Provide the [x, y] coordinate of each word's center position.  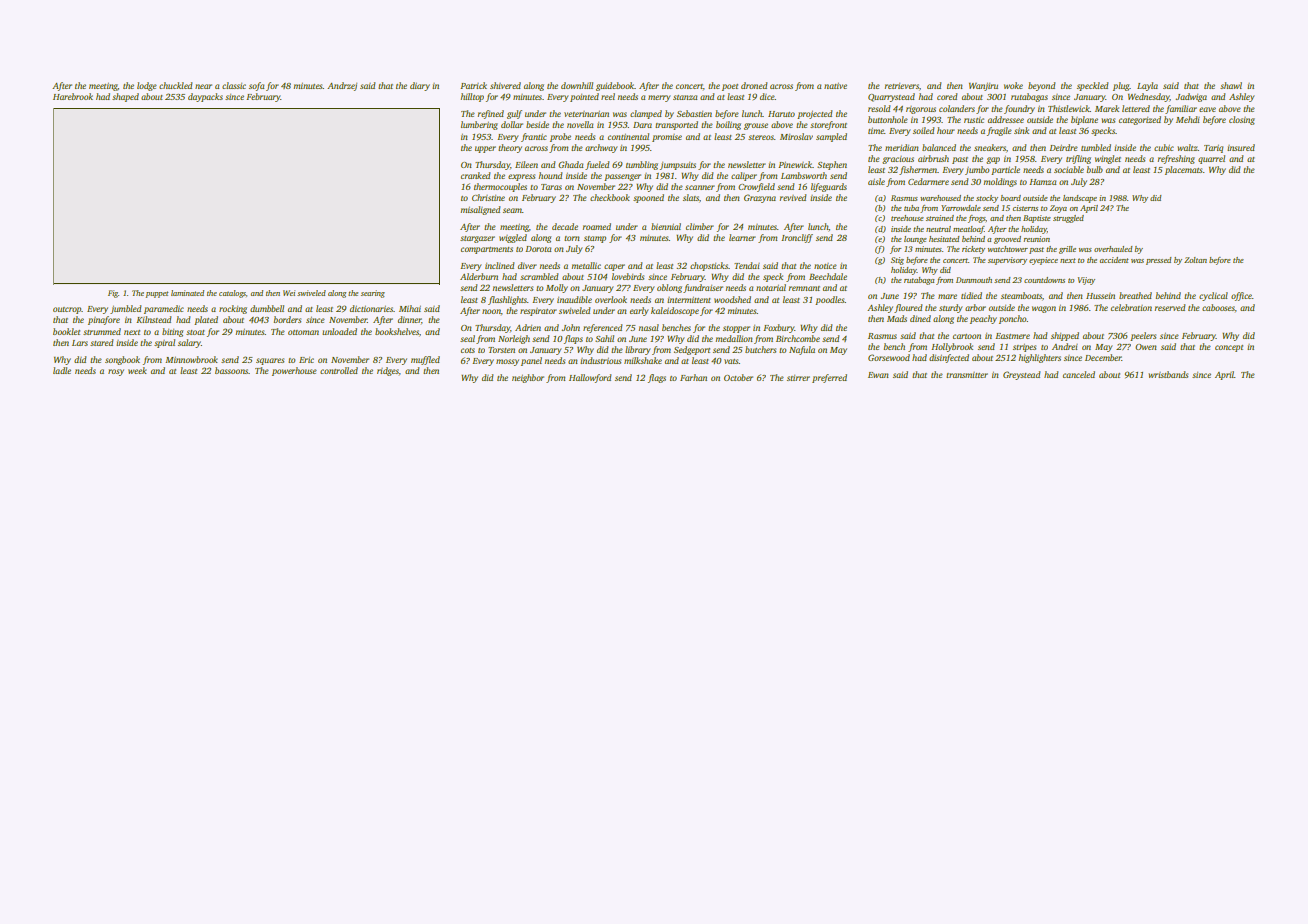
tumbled [1096, 147]
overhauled [1113, 249]
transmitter [967, 375]
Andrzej [342, 86]
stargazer [477, 239]
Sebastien [694, 113]
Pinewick [795, 164]
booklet [66, 331]
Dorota [539, 249]
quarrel [1211, 159]
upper [485, 149]
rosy [116, 372]
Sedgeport [692, 350]
